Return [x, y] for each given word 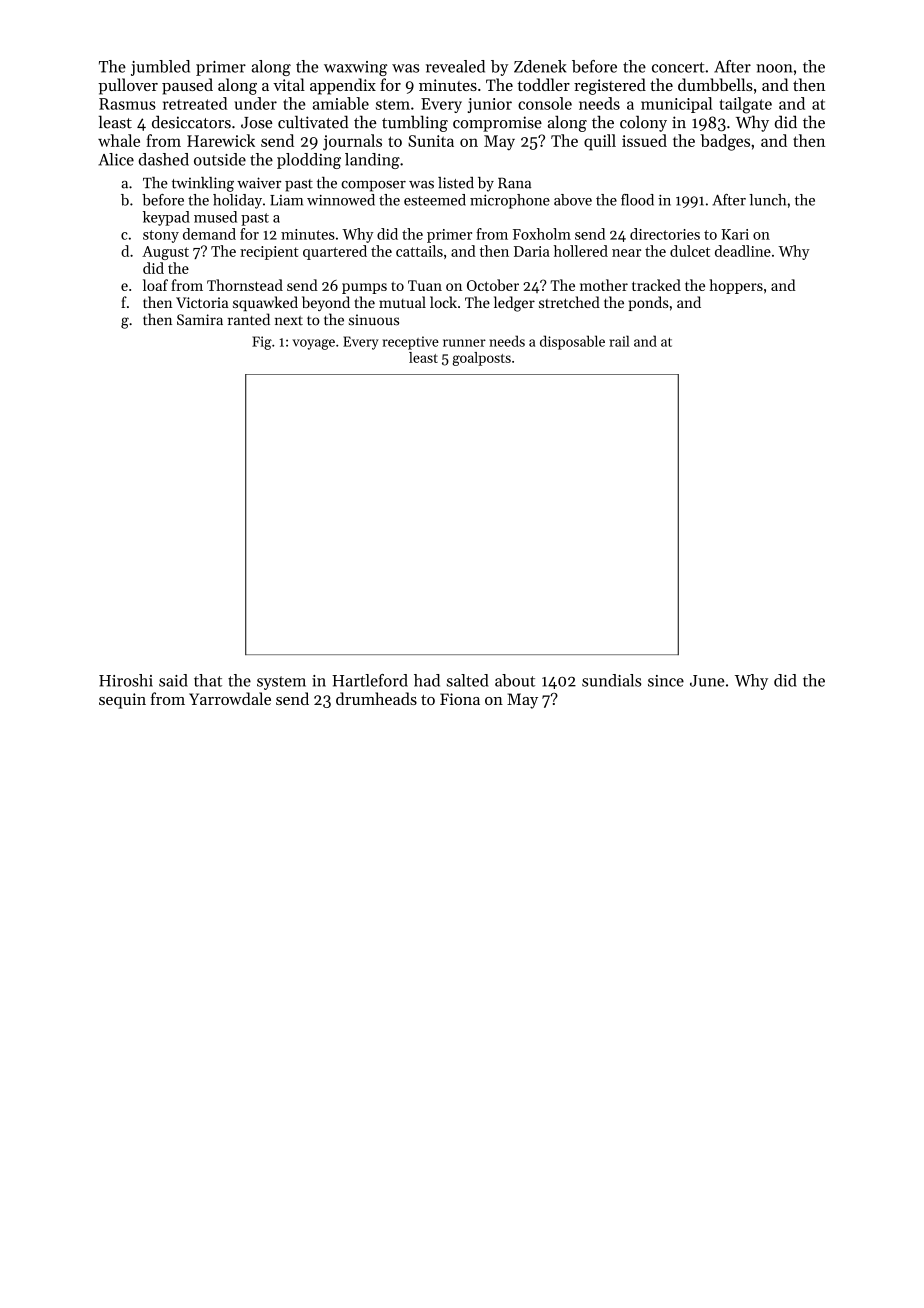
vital [289, 84]
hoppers [736, 286]
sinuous [374, 320]
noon [774, 68]
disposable [572, 342]
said [173, 680]
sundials [611, 680]
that [208, 680]
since [666, 681]
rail [619, 341]
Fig [262, 343]
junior [490, 105]
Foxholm [542, 234]
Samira [200, 320]
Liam [286, 200]
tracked [656, 285]
